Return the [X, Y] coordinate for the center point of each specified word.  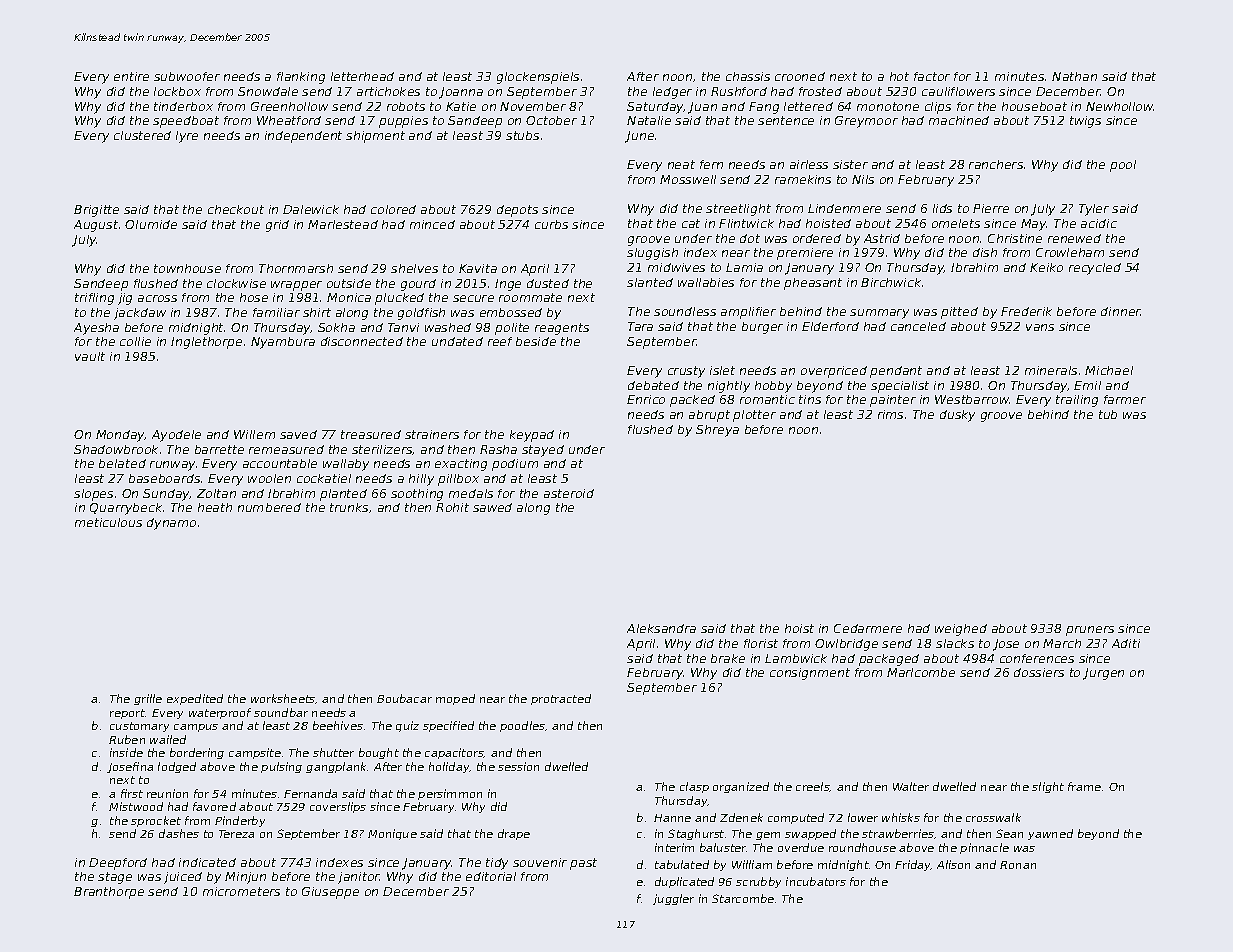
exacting [461, 465]
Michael [1109, 370]
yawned [1050, 834]
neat [681, 164]
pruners [1090, 631]
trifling [94, 299]
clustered [142, 135]
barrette [219, 449]
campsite [255, 753]
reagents [562, 329]
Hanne [672, 818]
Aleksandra [661, 628]
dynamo [171, 524]
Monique [392, 834]
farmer [1125, 399]
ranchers [996, 164]
